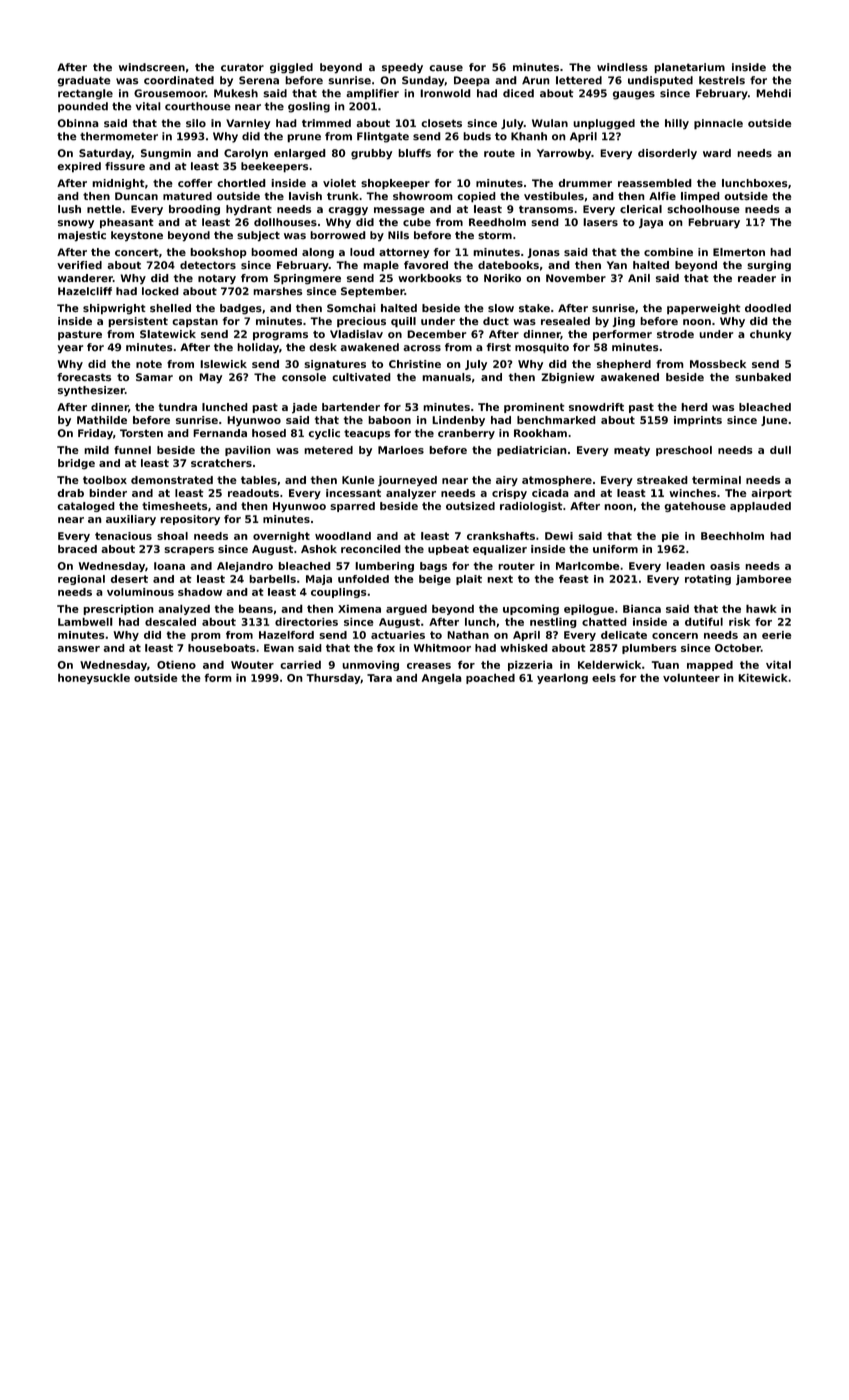 The width and height of the document is (849, 1400). What do you see at coordinates (651, 223) in the document?
I see `Jaya` at bounding box center [651, 223].
